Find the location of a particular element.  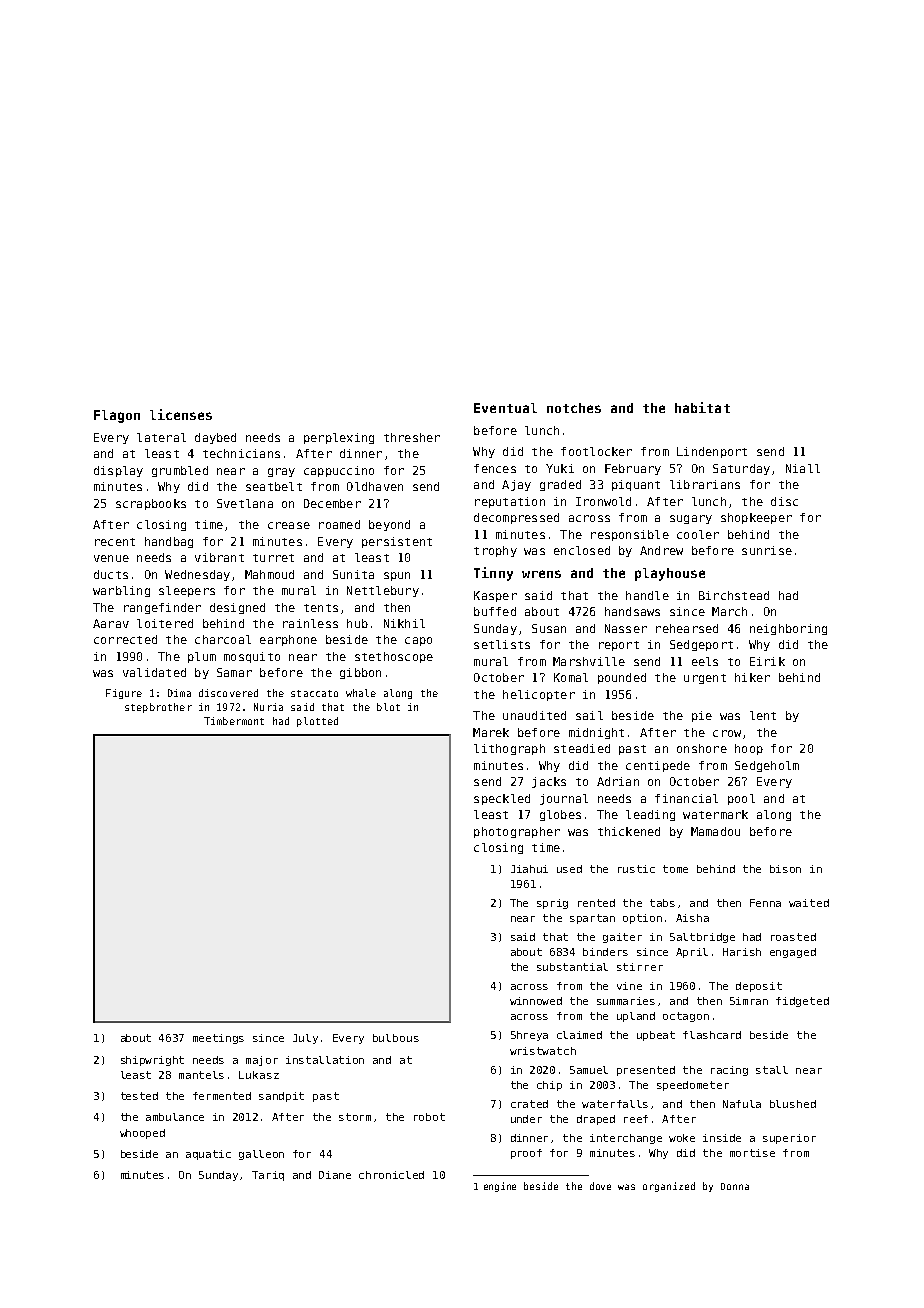

ambulance is located at coordinates (175, 1117).
